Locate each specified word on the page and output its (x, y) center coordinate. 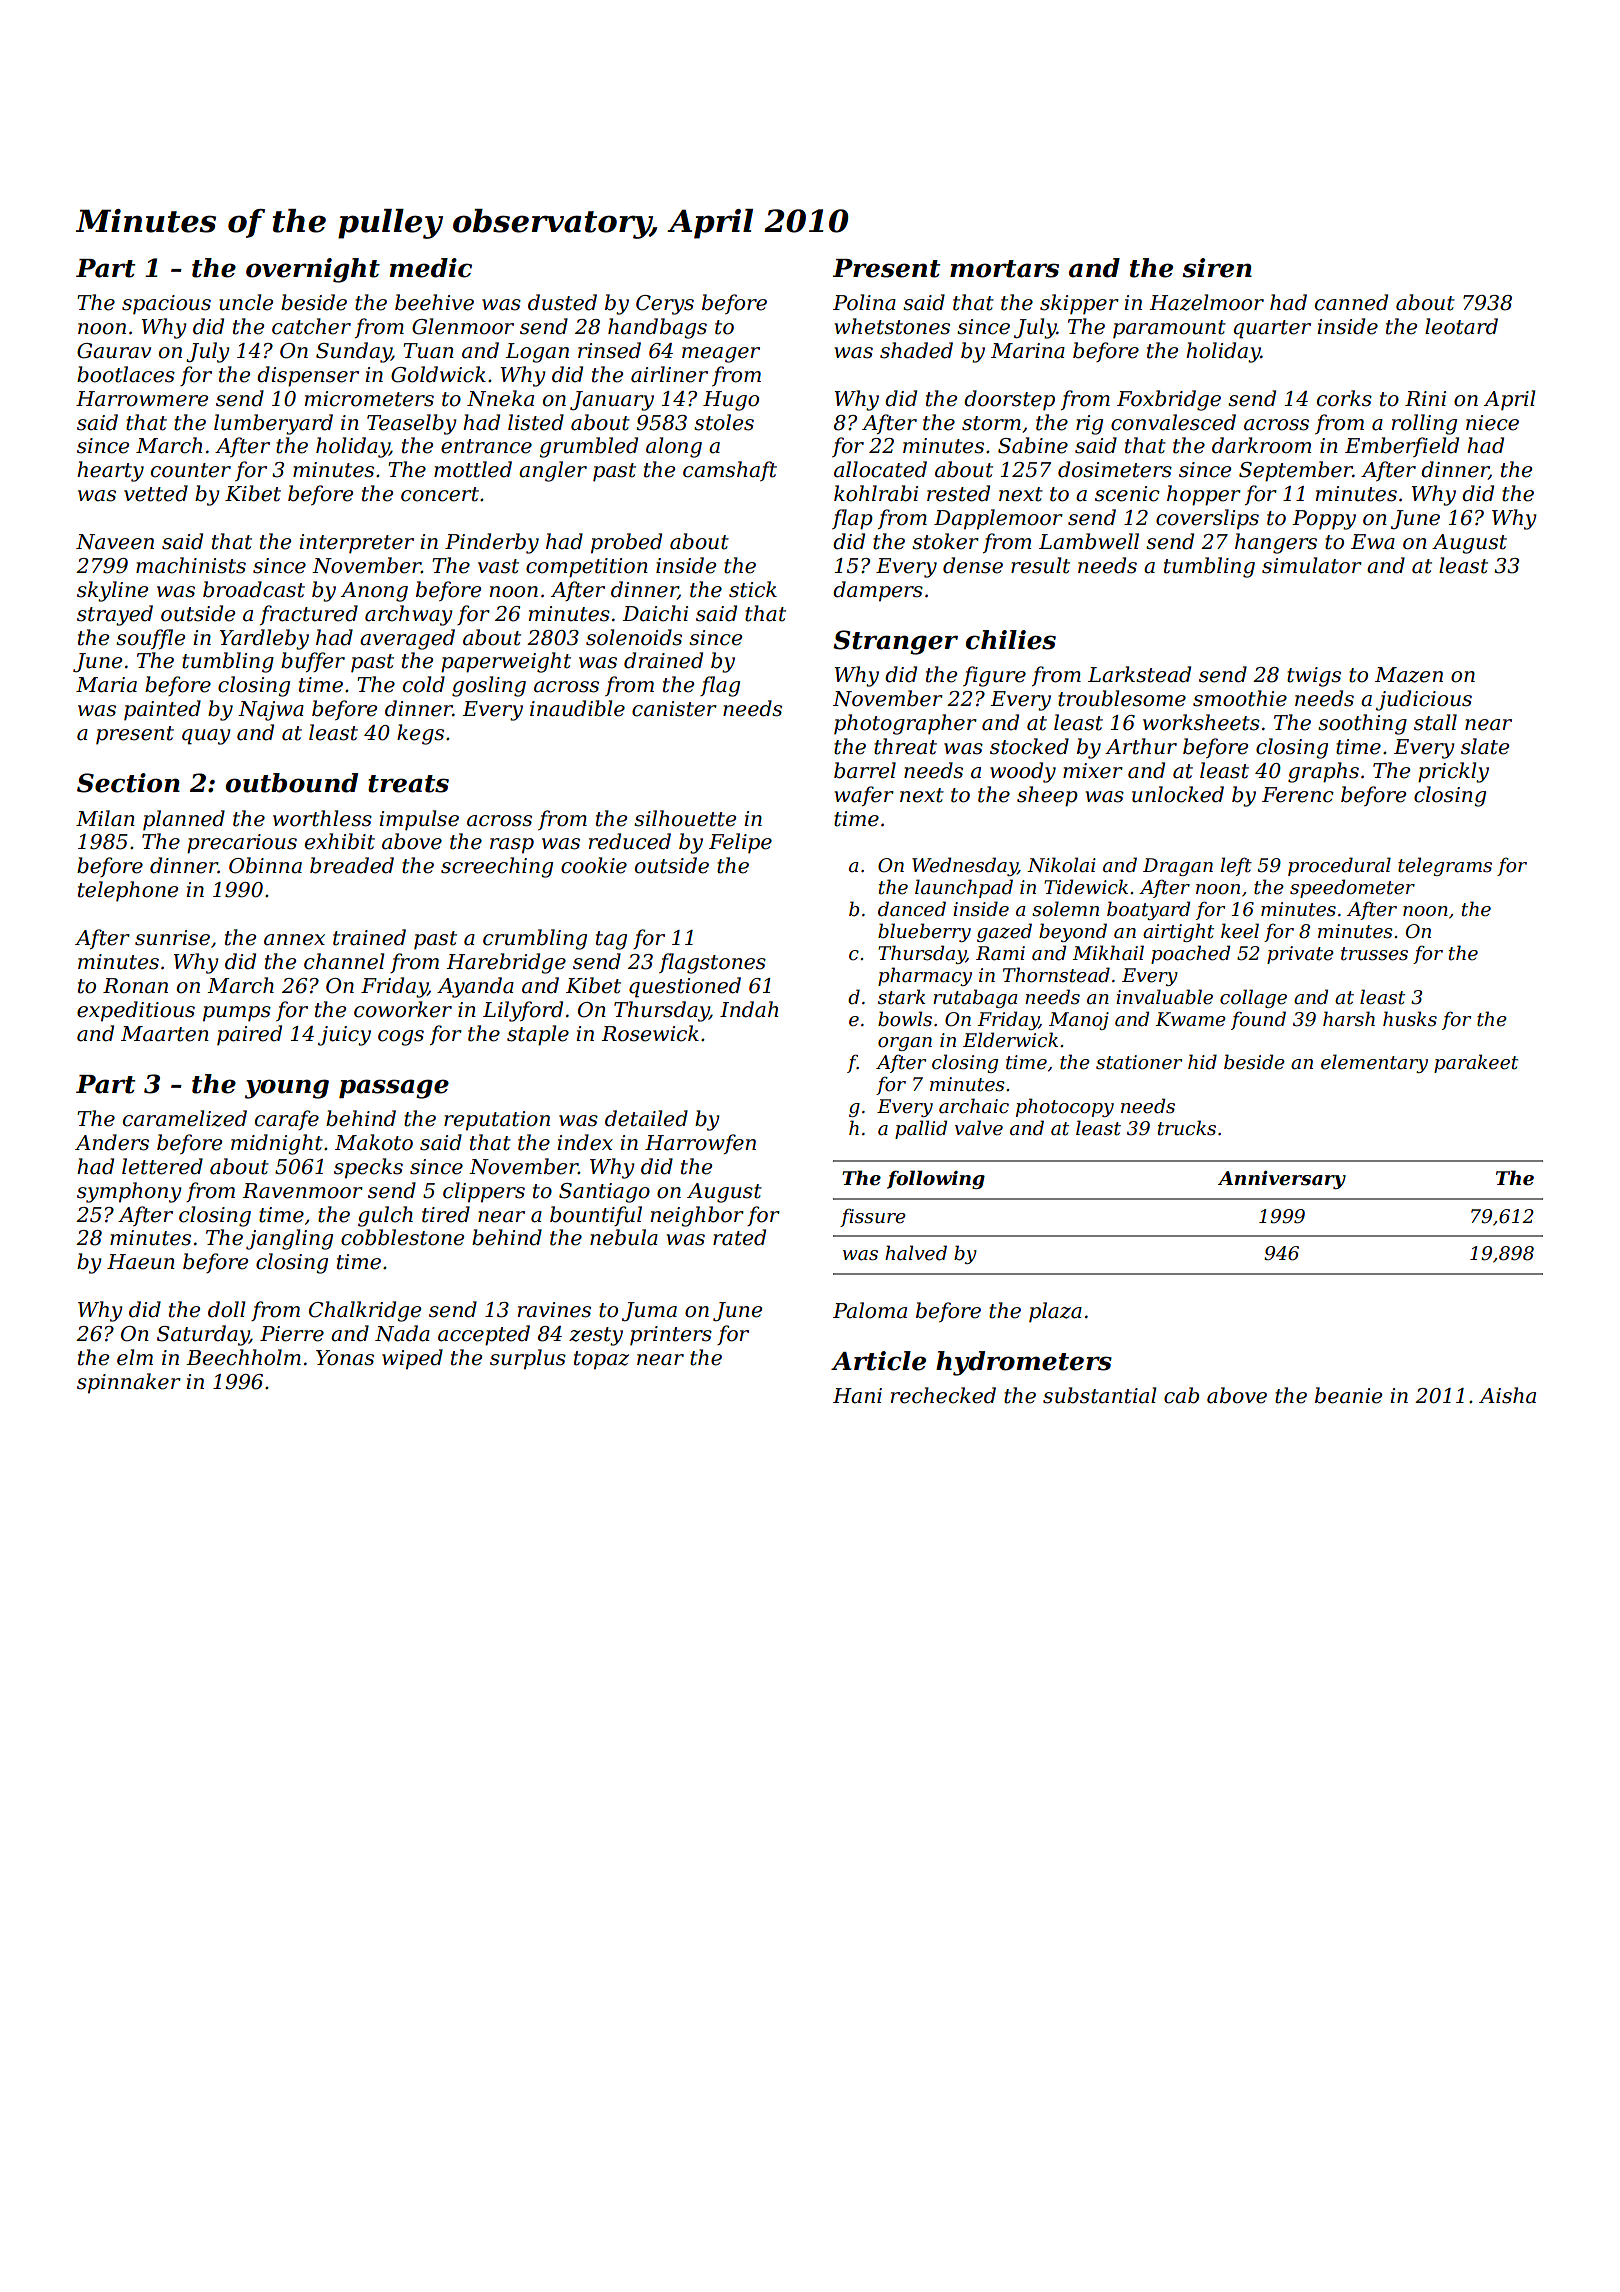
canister (674, 709)
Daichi (655, 613)
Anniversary (1282, 1180)
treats (408, 784)
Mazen (1409, 675)
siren (1217, 268)
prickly (1453, 772)
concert (440, 494)
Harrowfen (700, 1144)
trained (369, 937)
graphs (1323, 772)
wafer (864, 796)
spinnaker (129, 1383)
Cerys (665, 305)
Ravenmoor (302, 1191)
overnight (313, 270)
